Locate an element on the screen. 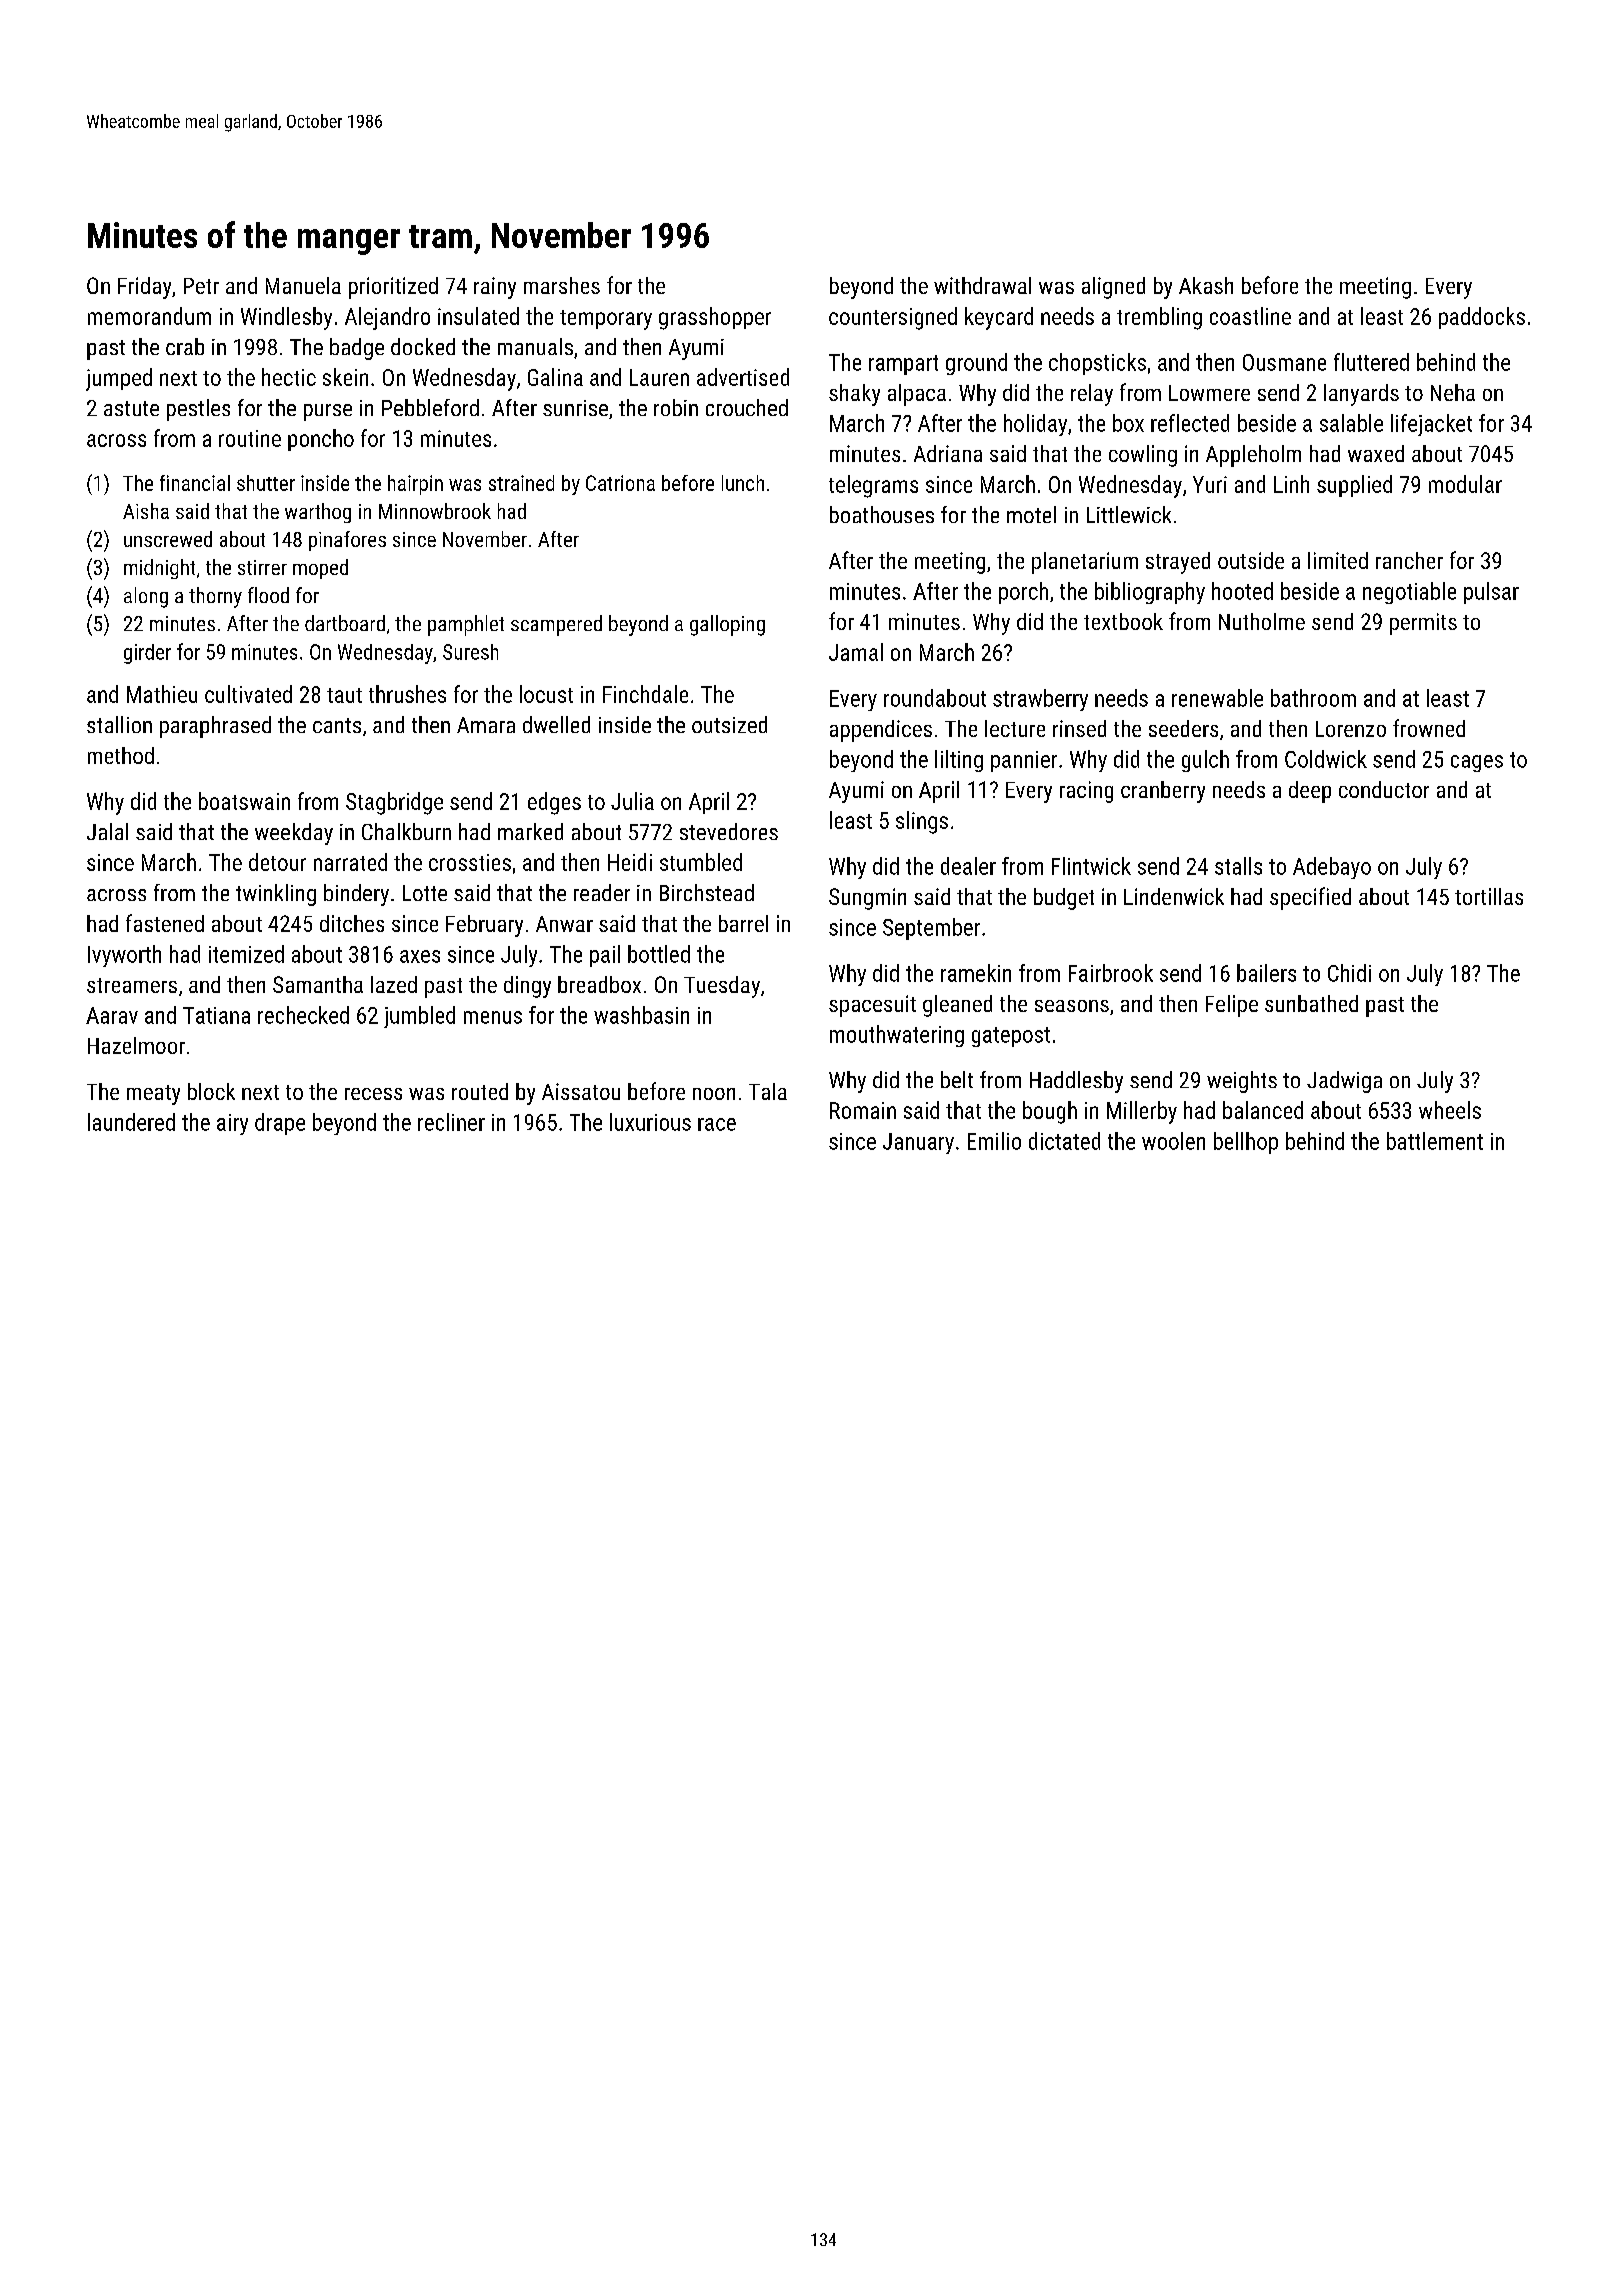 This screenshot has width=1620, height=2292. dartboard is located at coordinates (345, 623).
